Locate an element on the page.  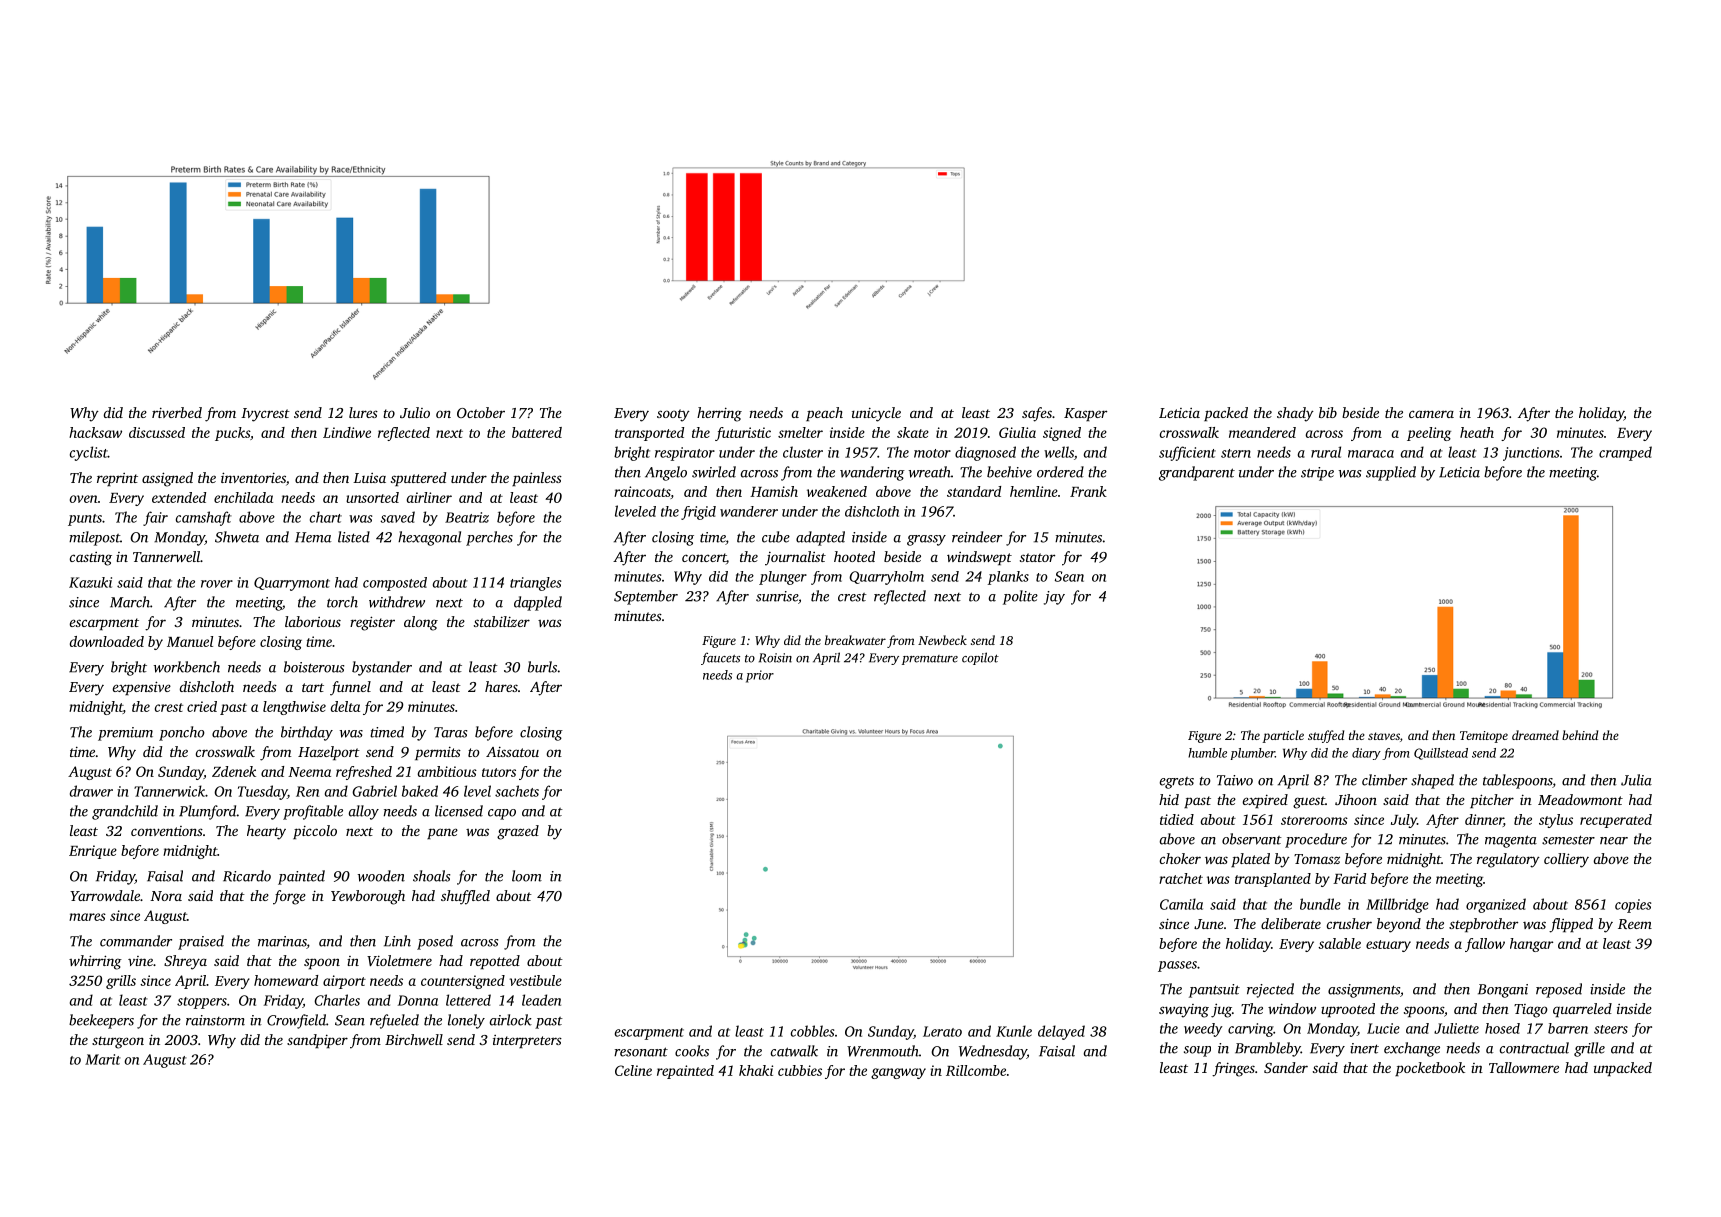
baked is located at coordinates (420, 791).
